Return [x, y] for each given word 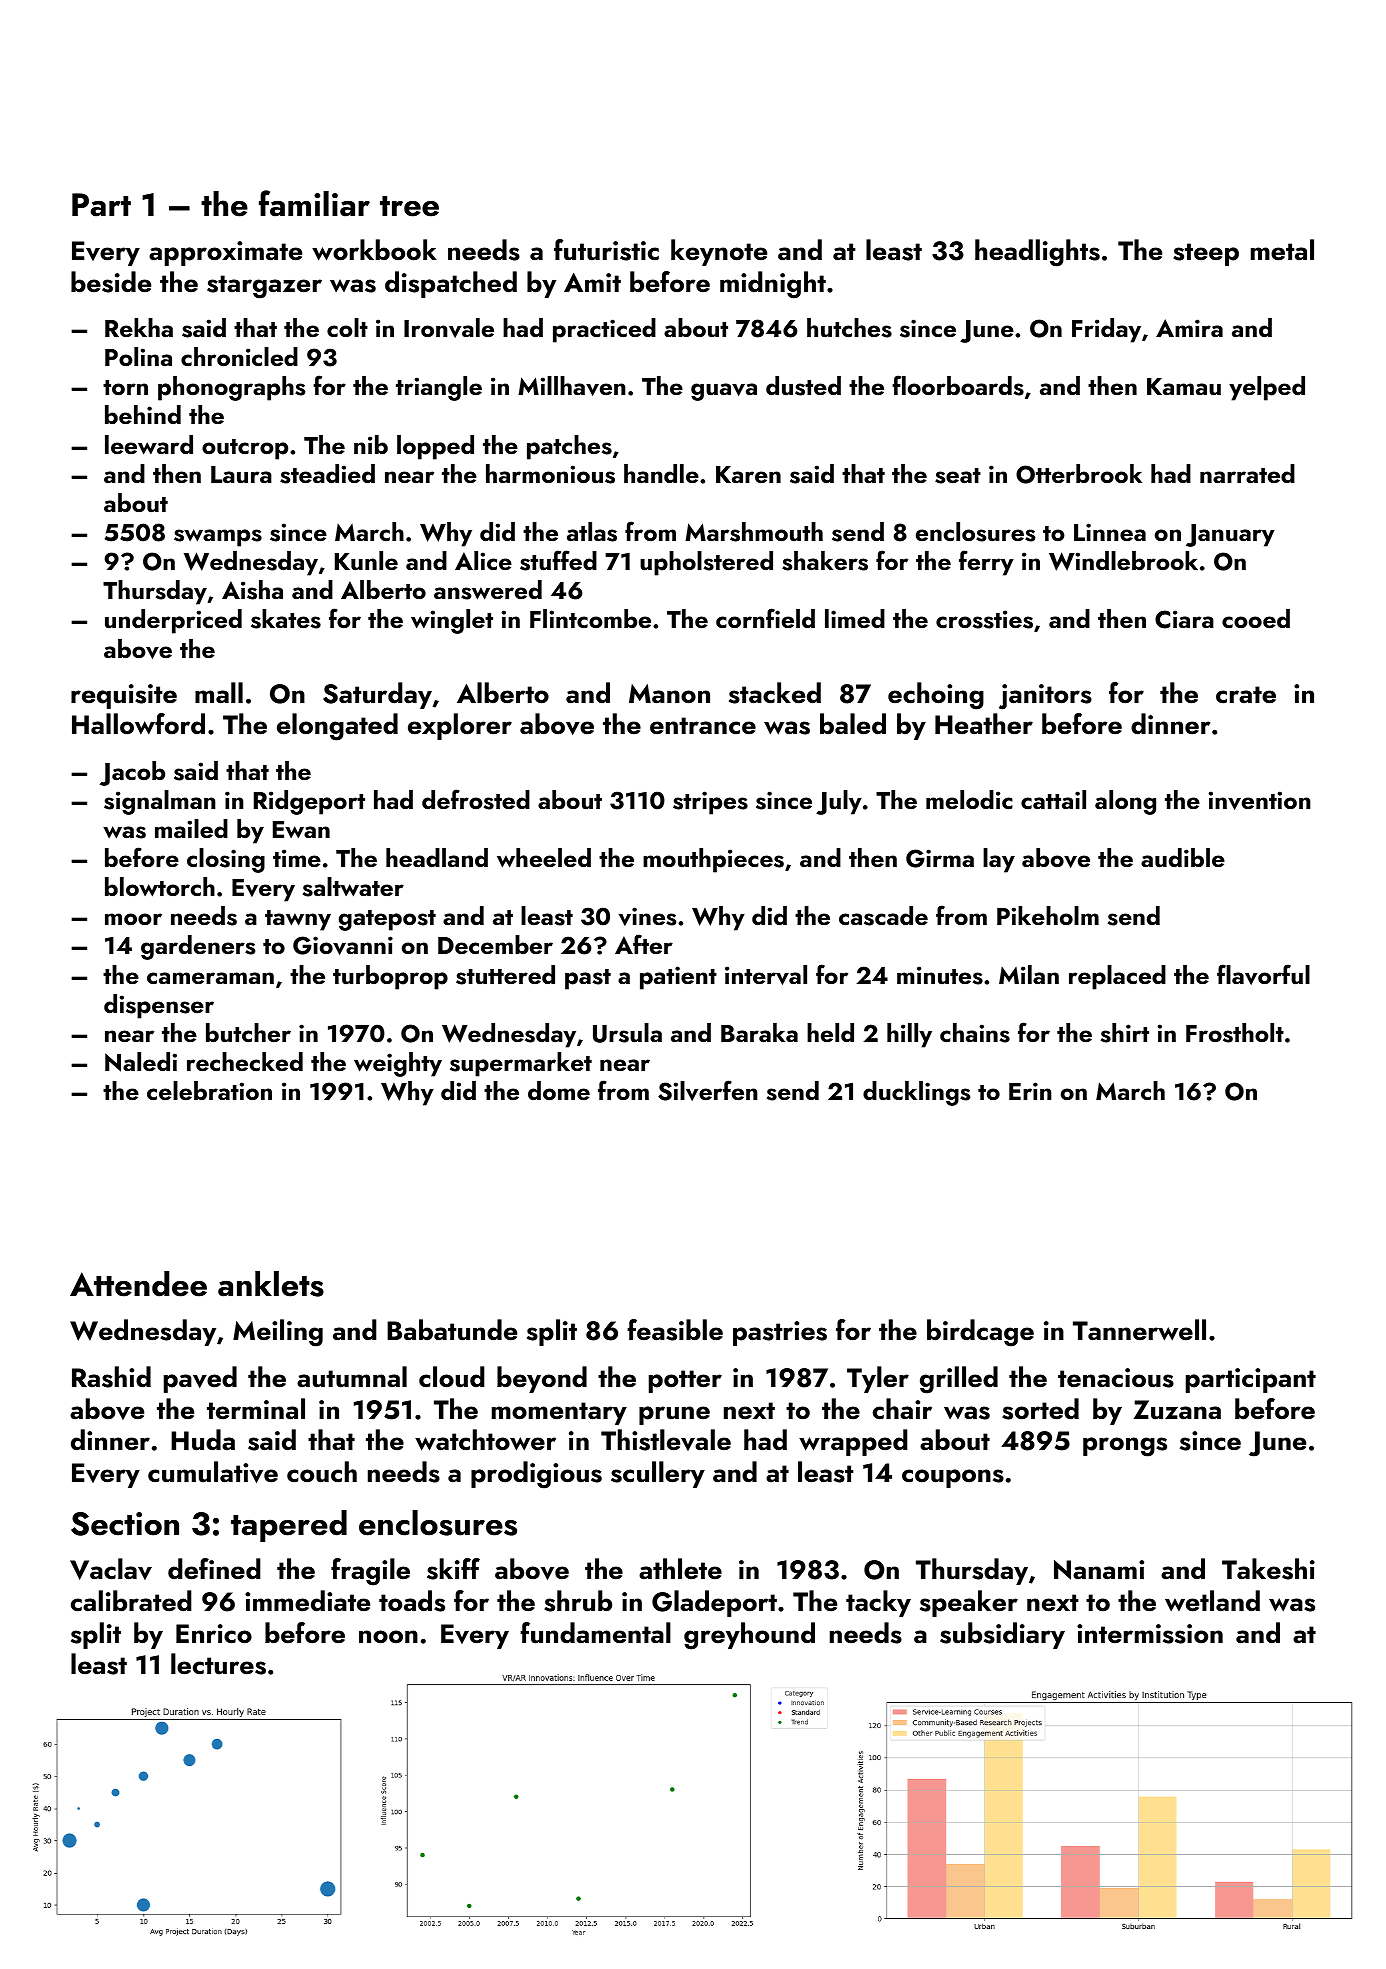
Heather [984, 724]
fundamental [595, 1633]
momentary [559, 1413]
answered [488, 590]
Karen [748, 474]
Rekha [139, 327]
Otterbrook [1079, 474]
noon [388, 1637]
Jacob [132, 773]
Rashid [111, 1377]
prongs [1125, 1447]
